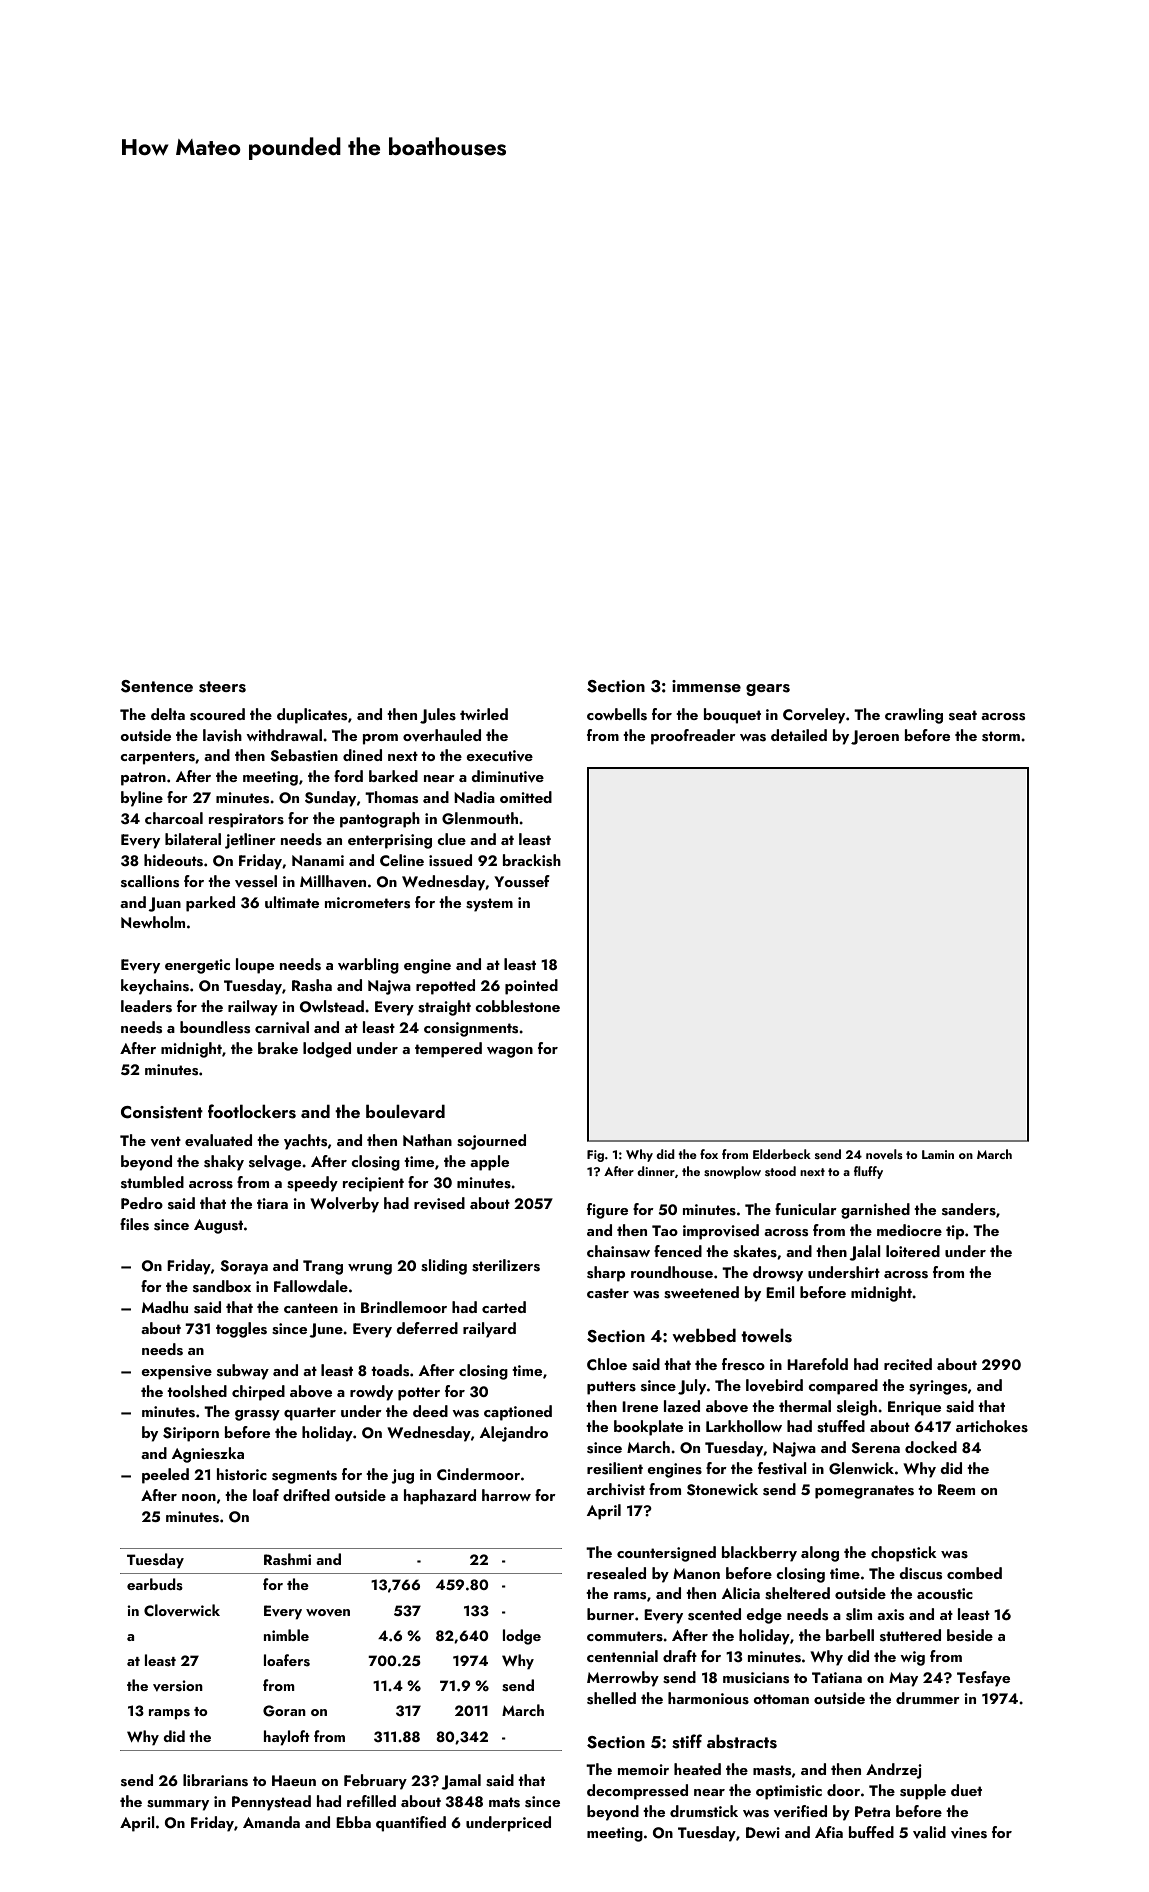  Describe the element at coordinates (517, 1006) in the screenshot. I see `cobblestone` at that location.
